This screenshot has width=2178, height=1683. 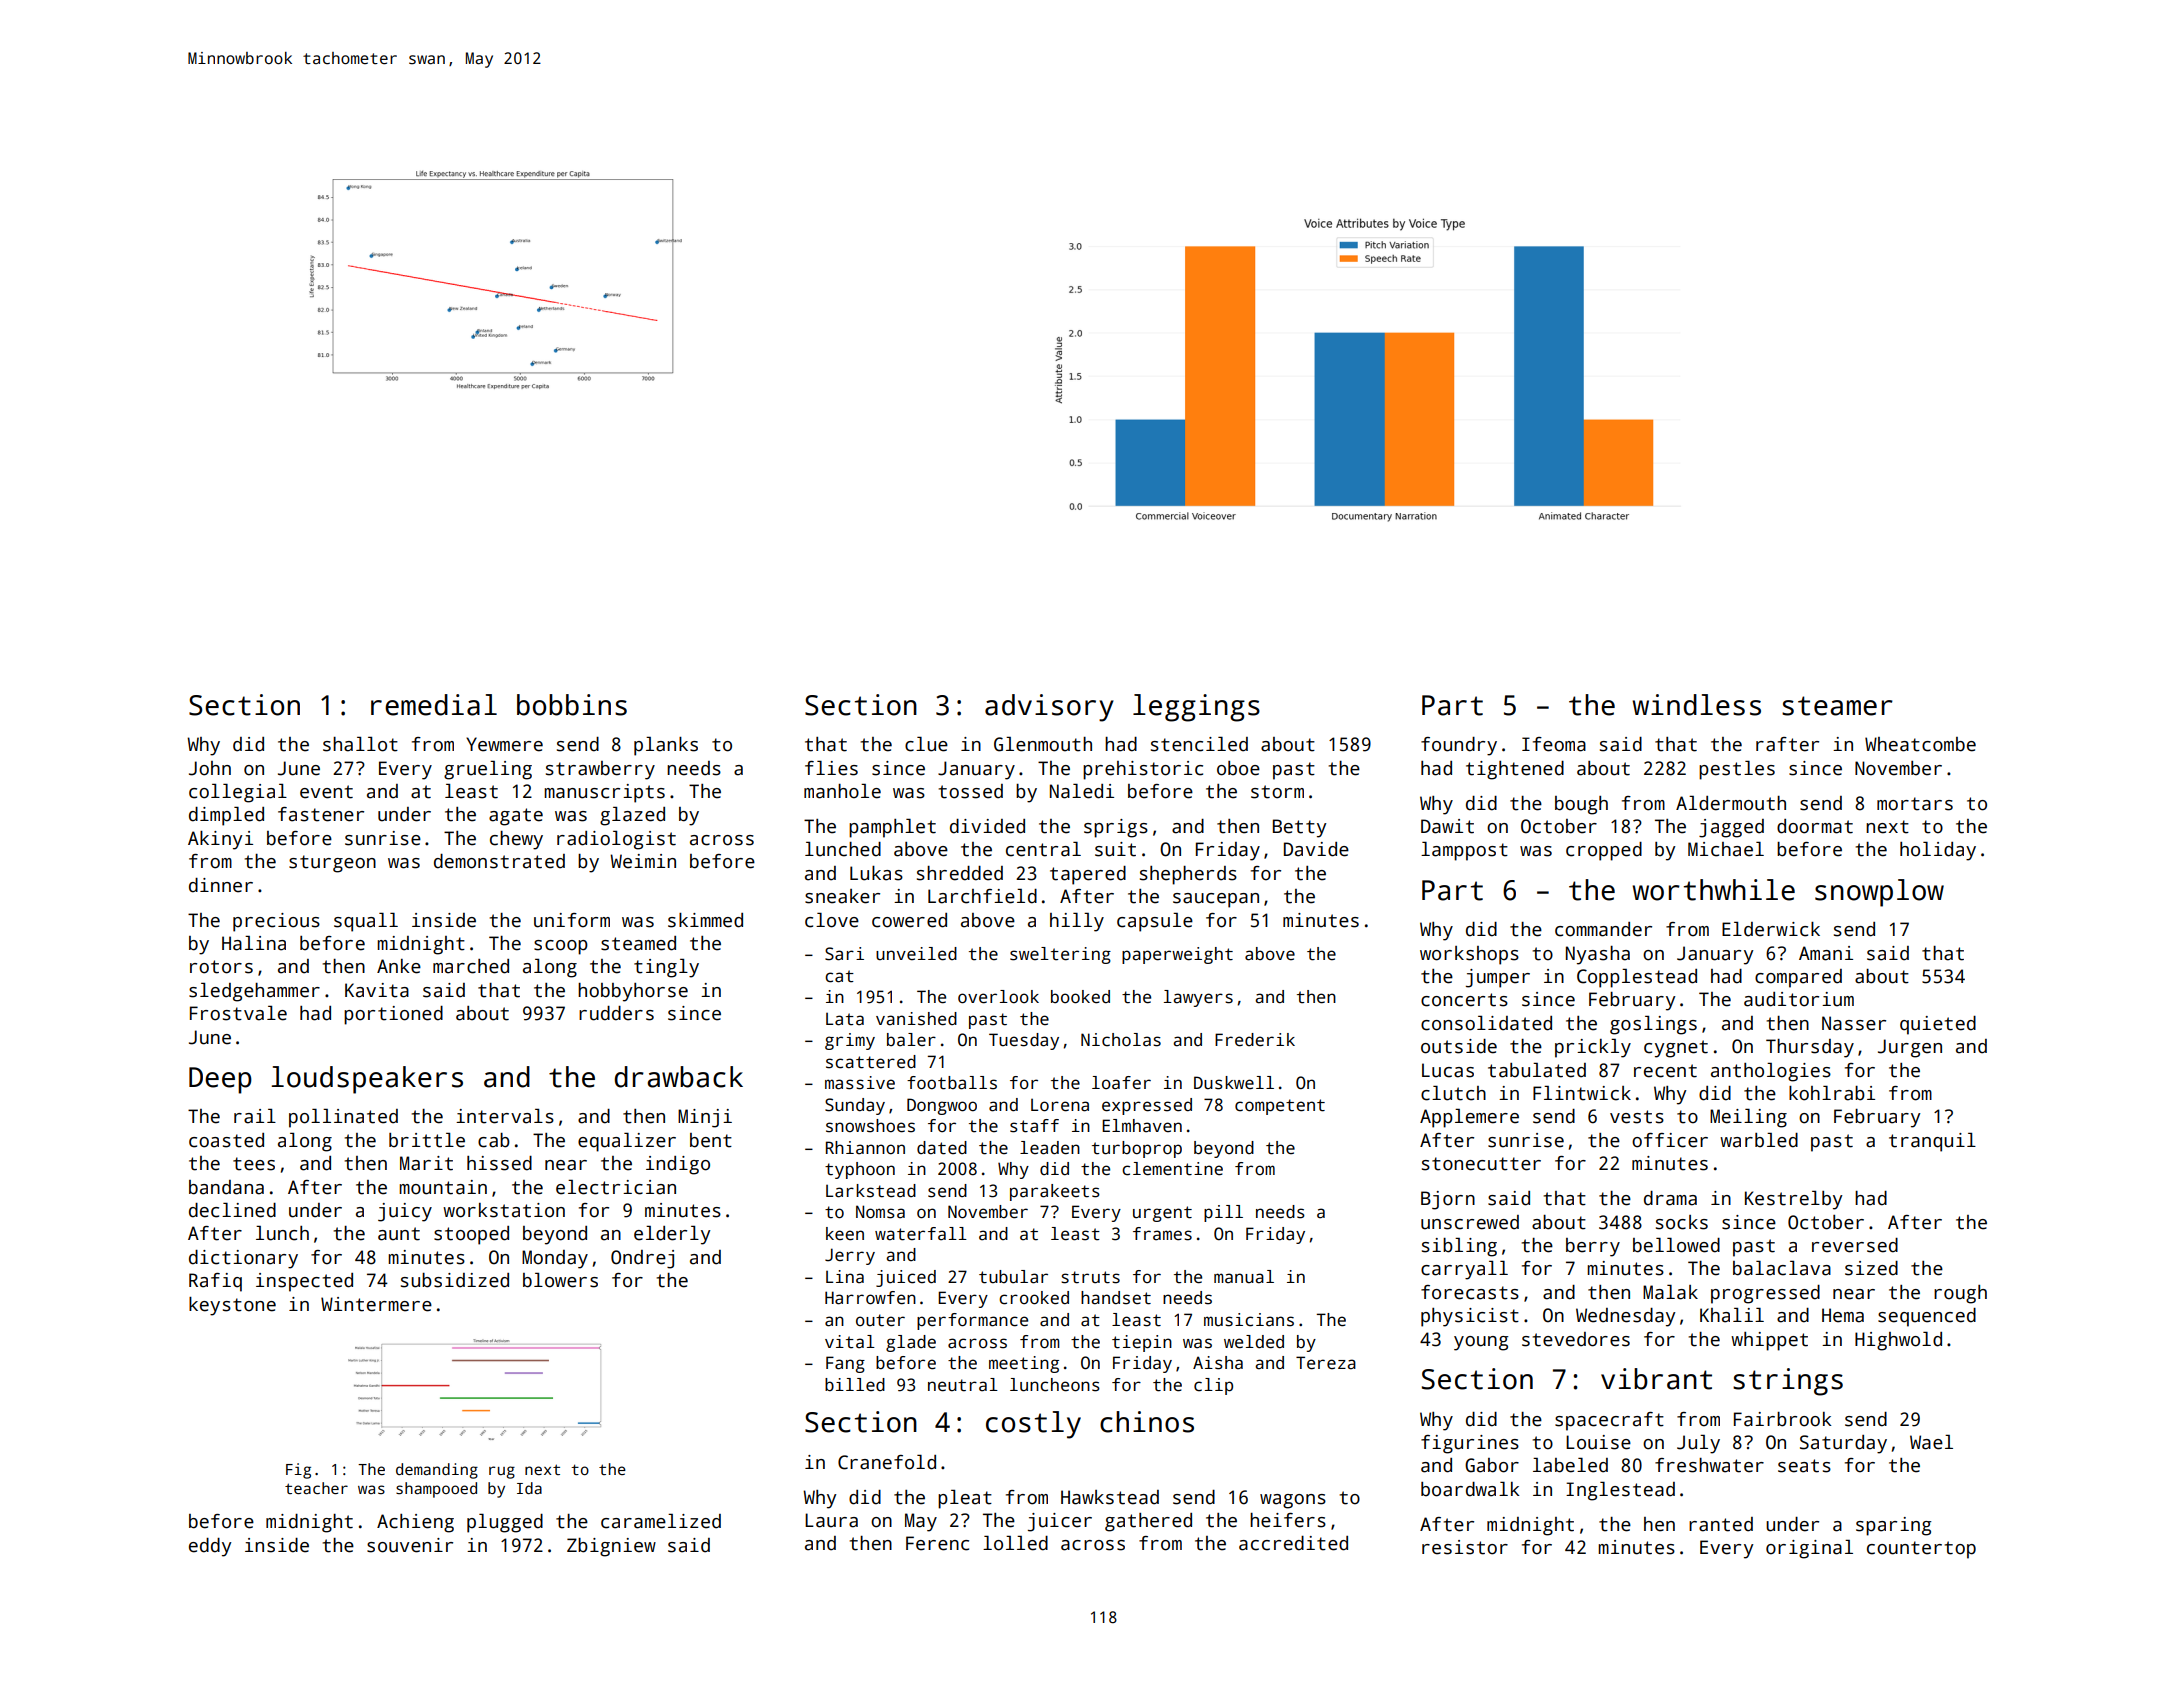 What do you see at coordinates (672, 1235) in the screenshot?
I see `elderly` at bounding box center [672, 1235].
